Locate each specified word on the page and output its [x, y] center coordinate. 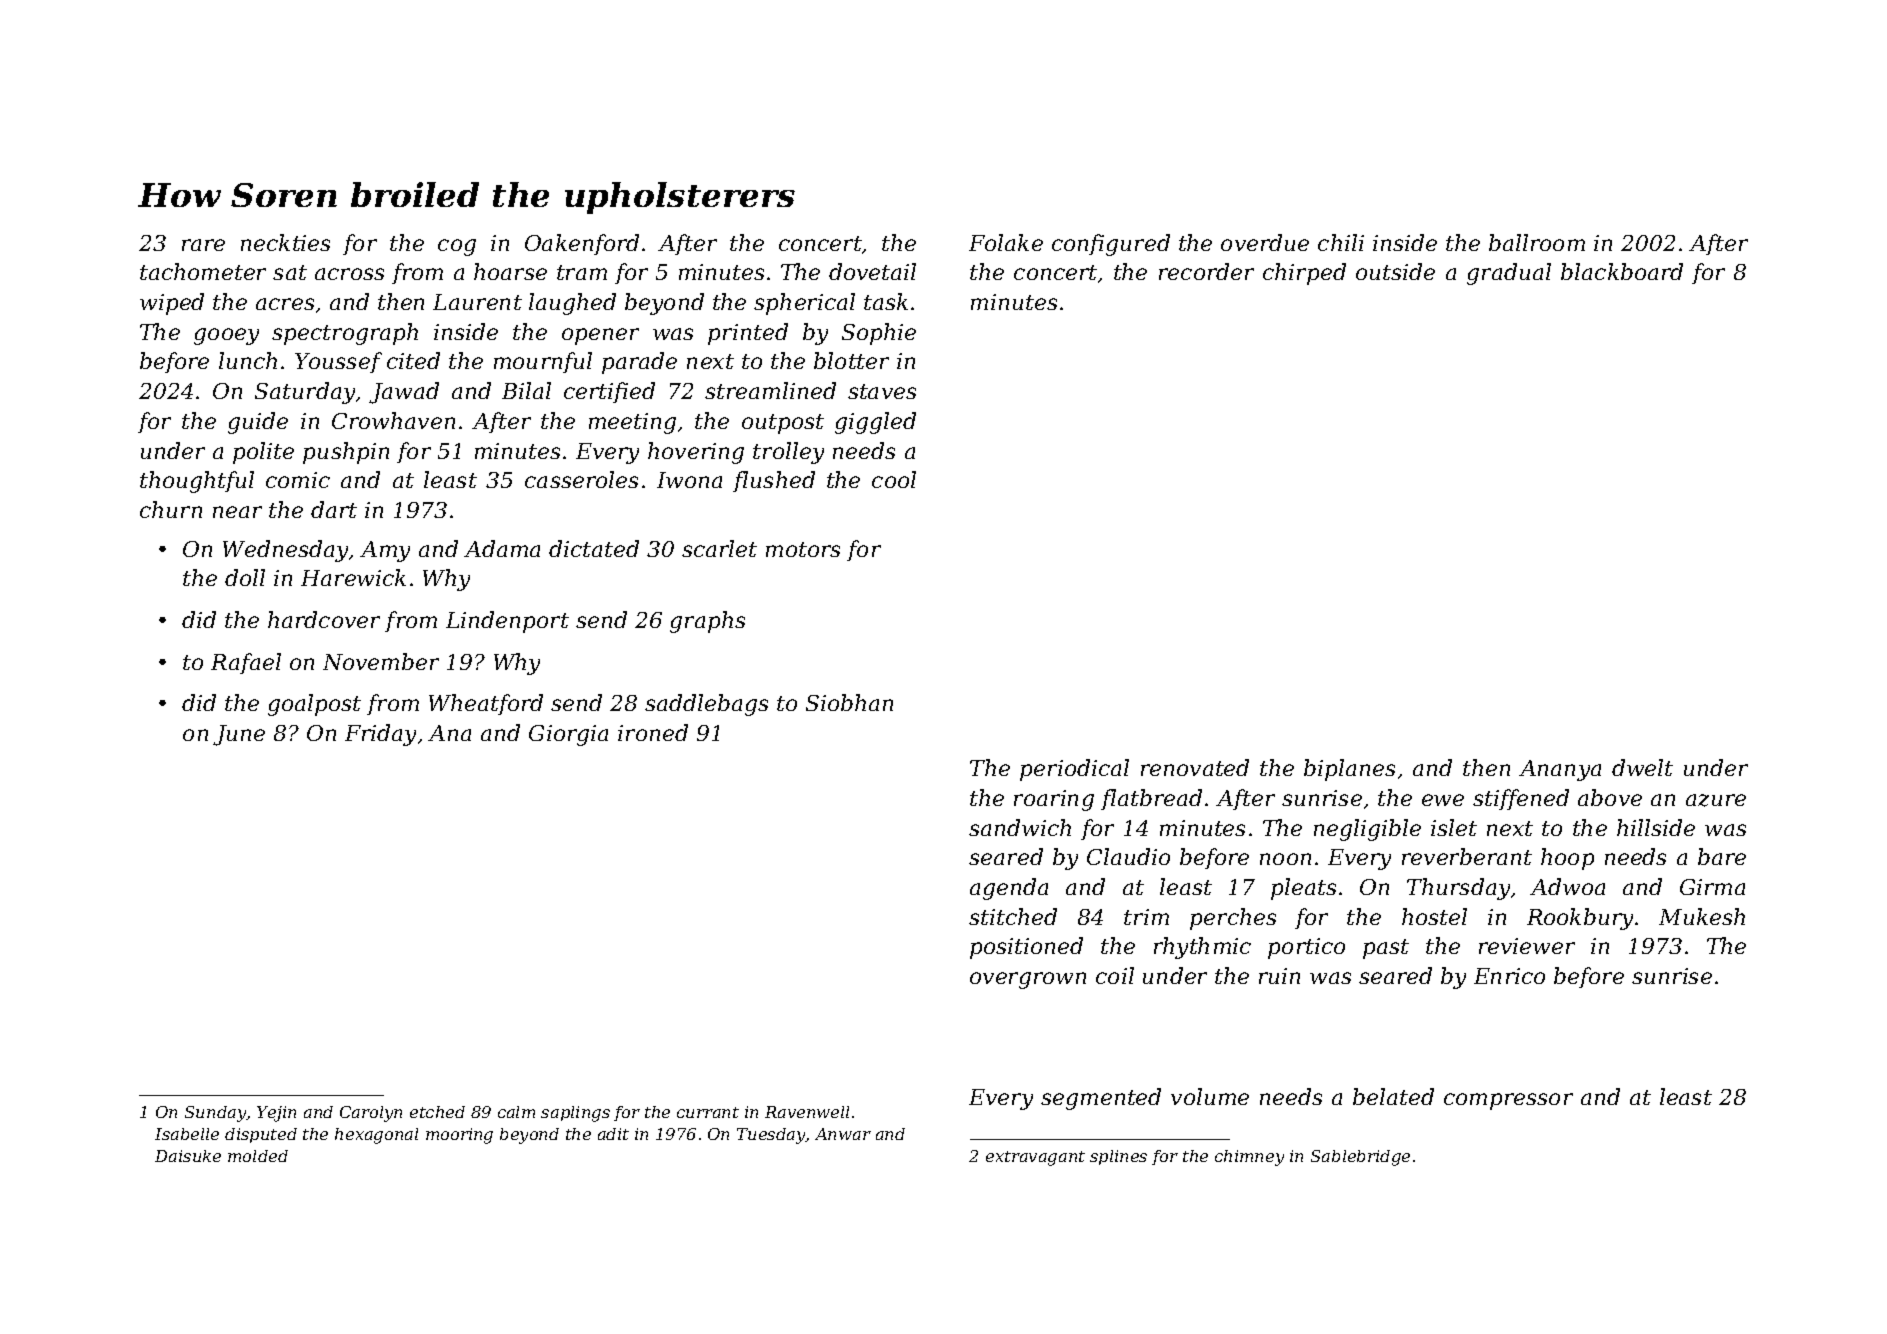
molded [258, 1156]
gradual [1509, 274]
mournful [543, 362]
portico [1306, 948]
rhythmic [1202, 948]
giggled [875, 423]
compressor [1508, 1101]
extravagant [1035, 1158]
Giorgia [568, 735]
